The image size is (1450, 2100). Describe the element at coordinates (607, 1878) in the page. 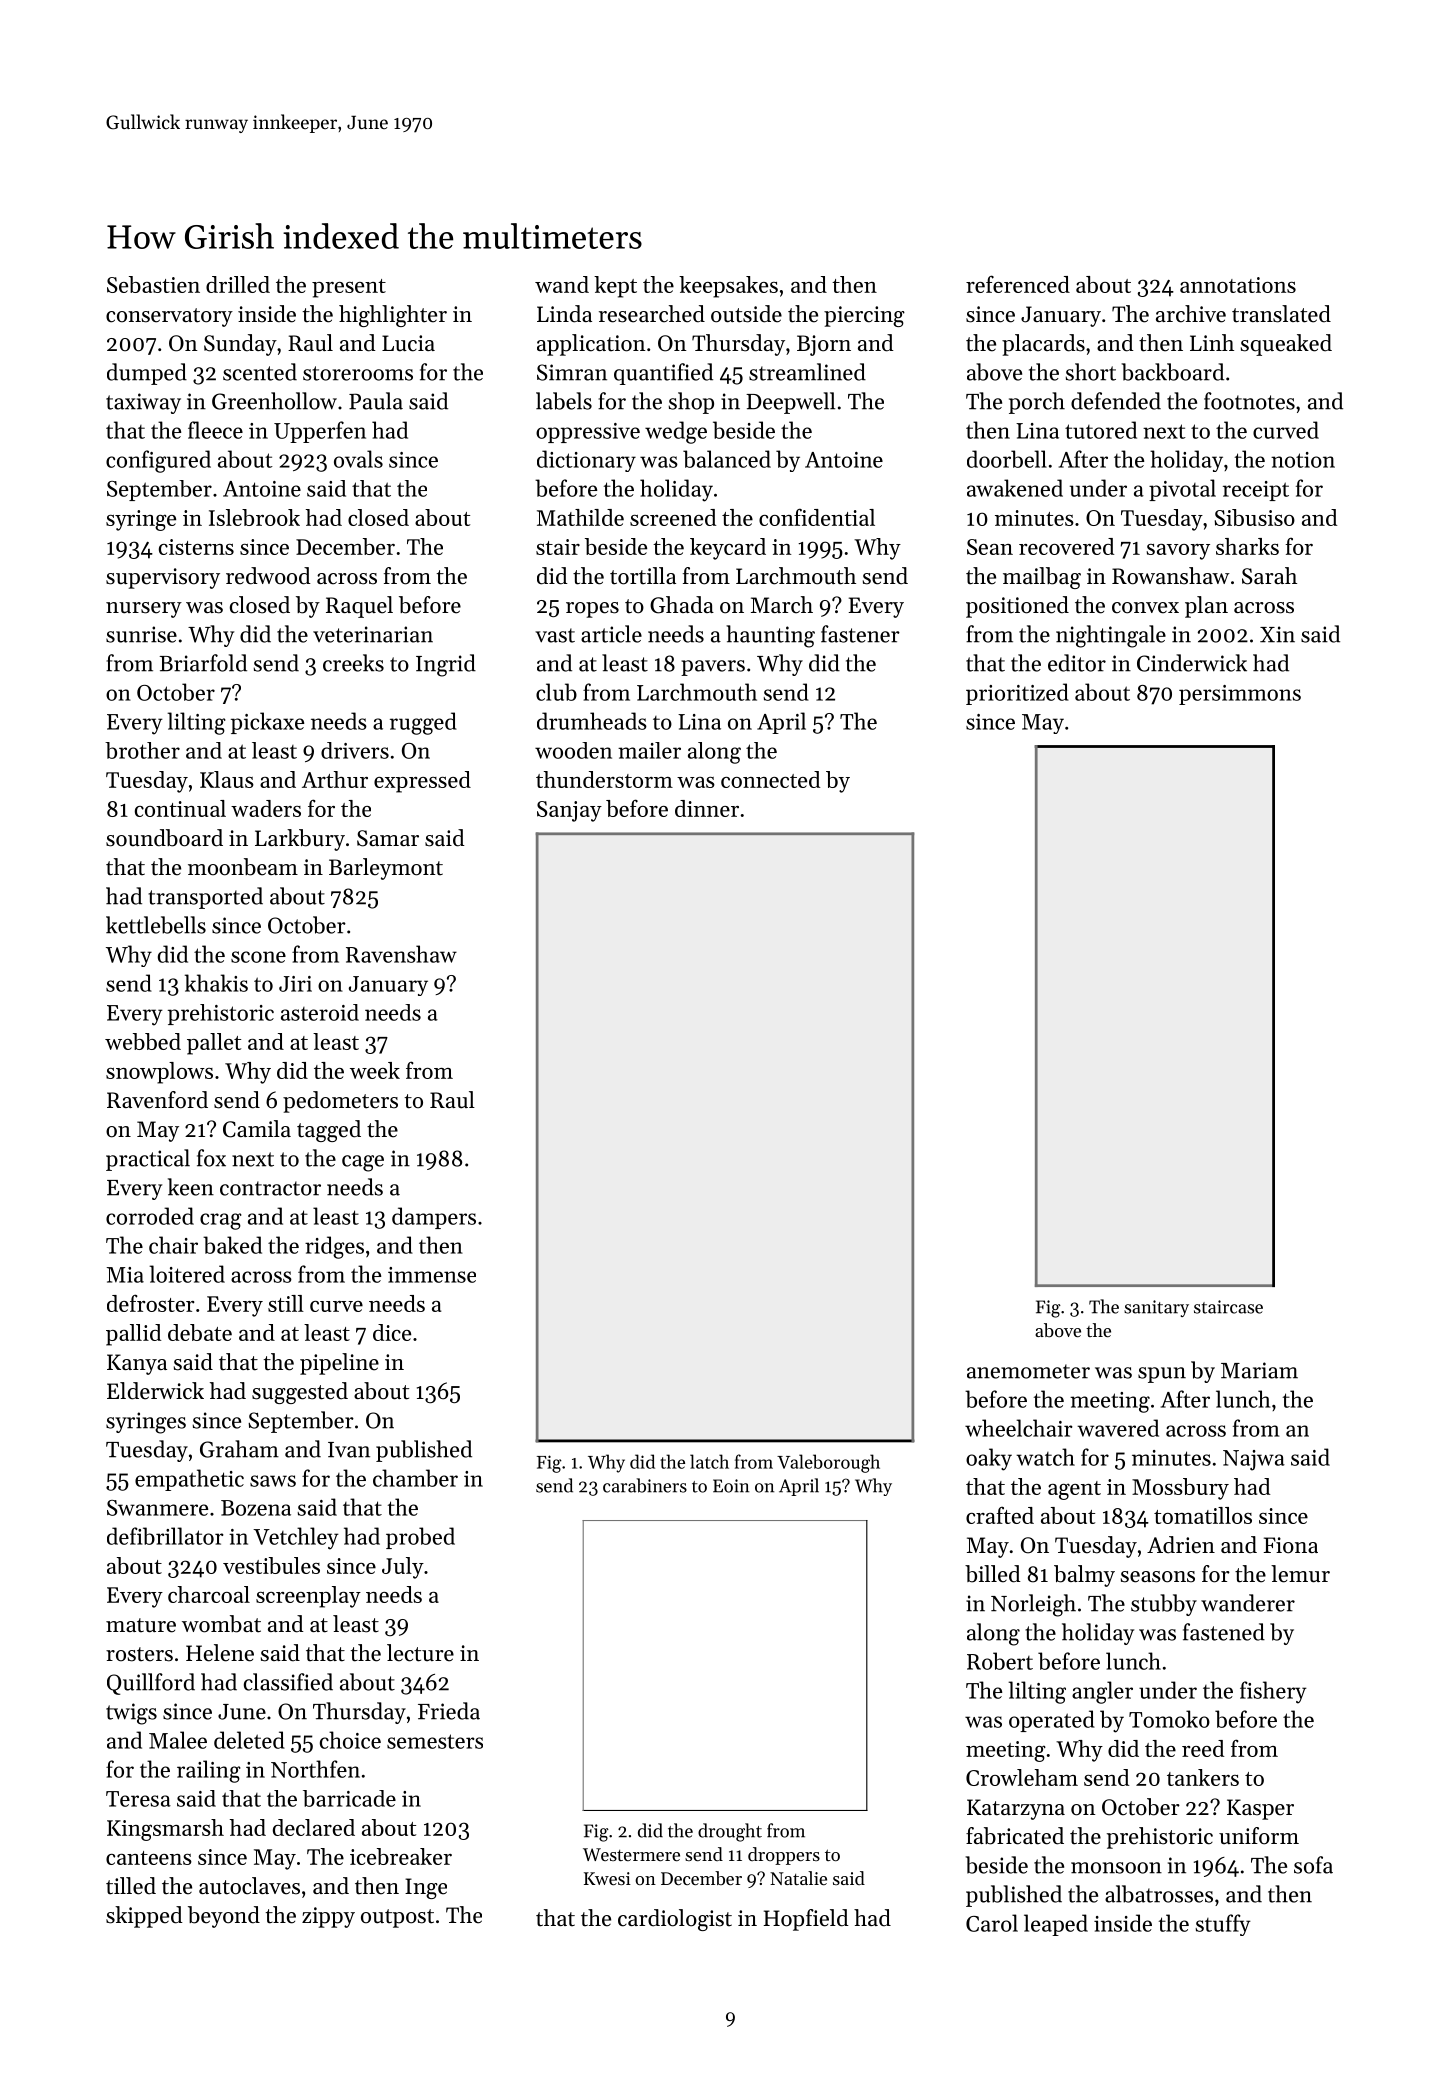

I see `Kwesi` at that location.
